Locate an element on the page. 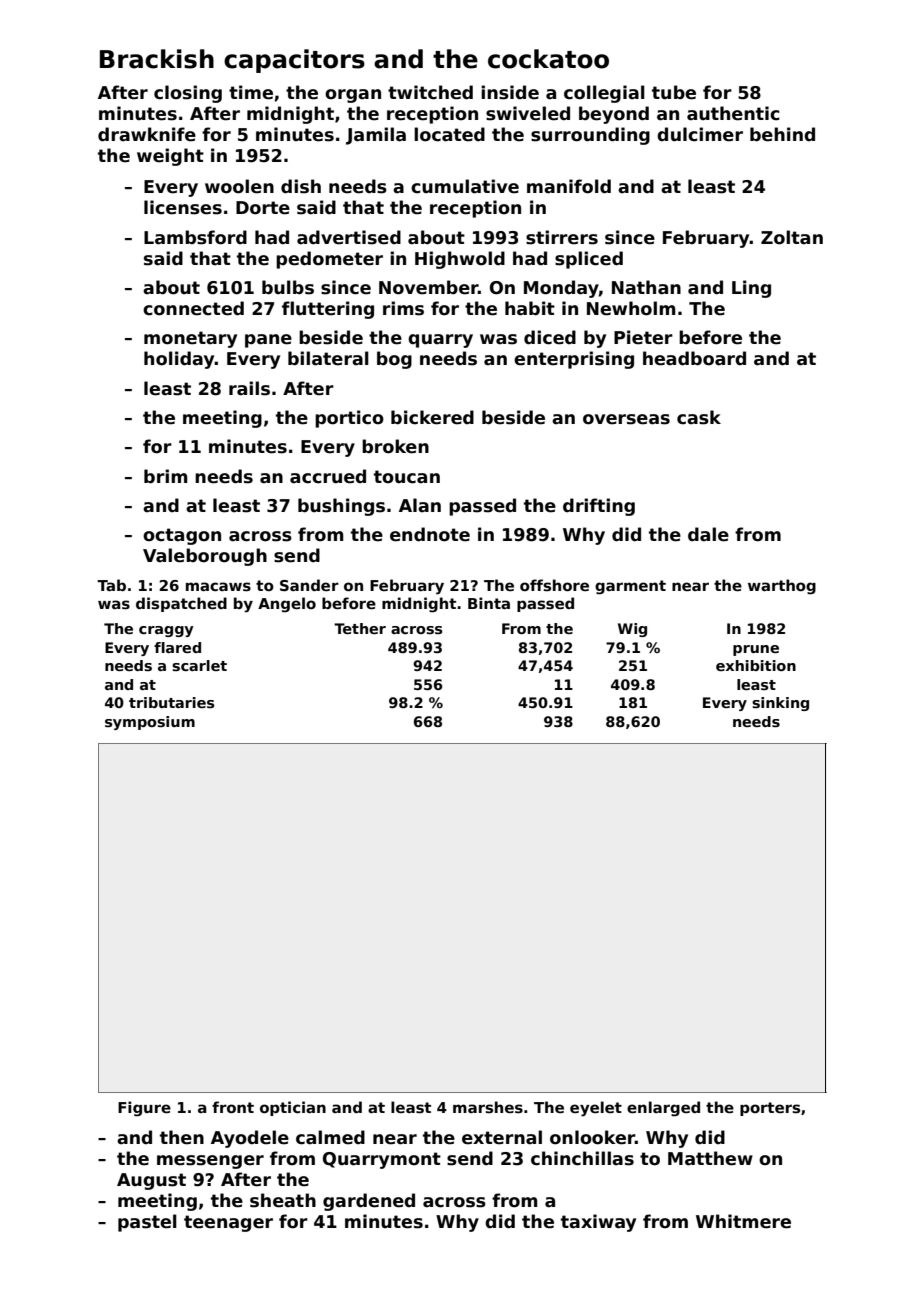  behind is located at coordinates (782, 134).
